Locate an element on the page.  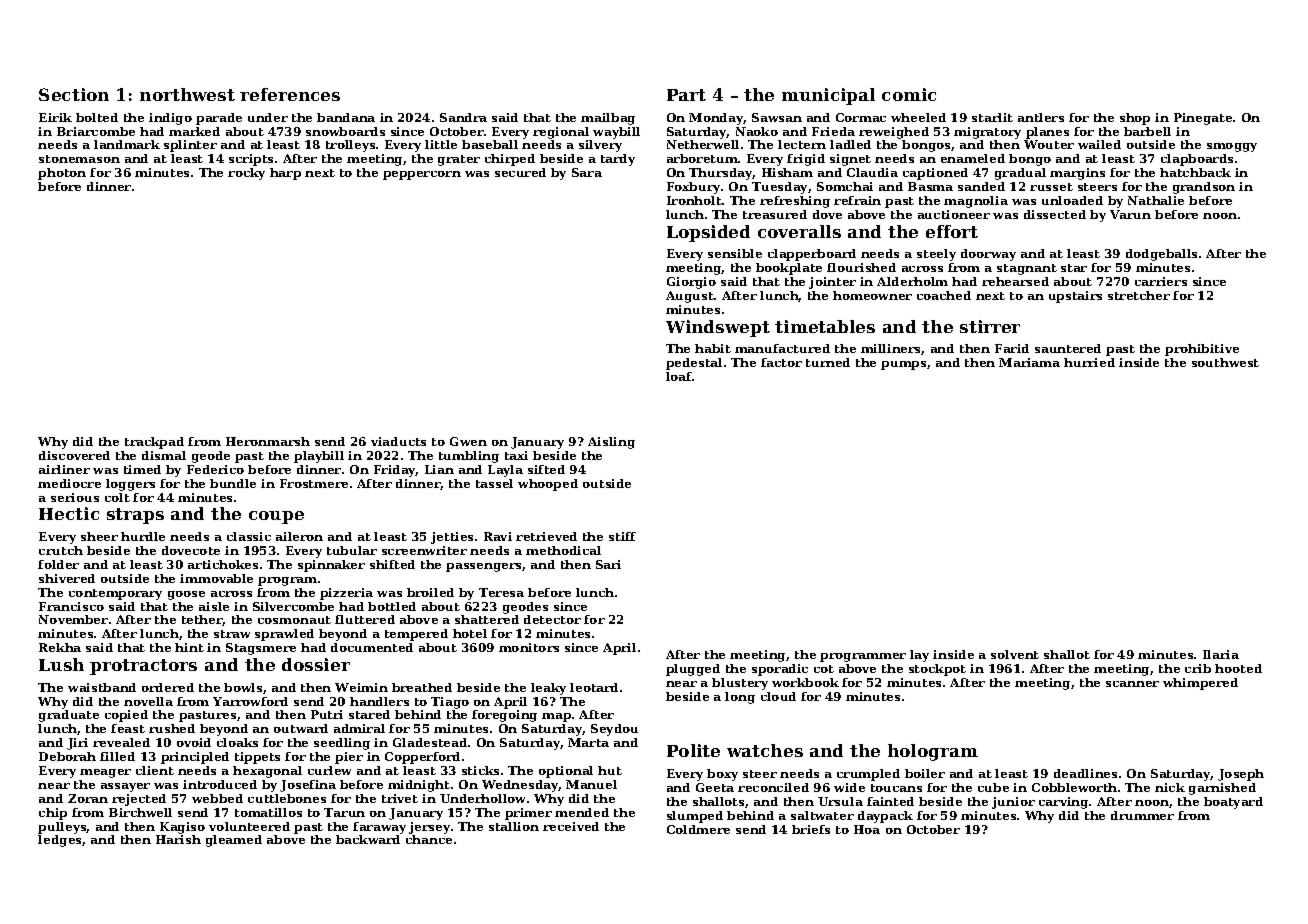
references is located at coordinates (290, 94).
